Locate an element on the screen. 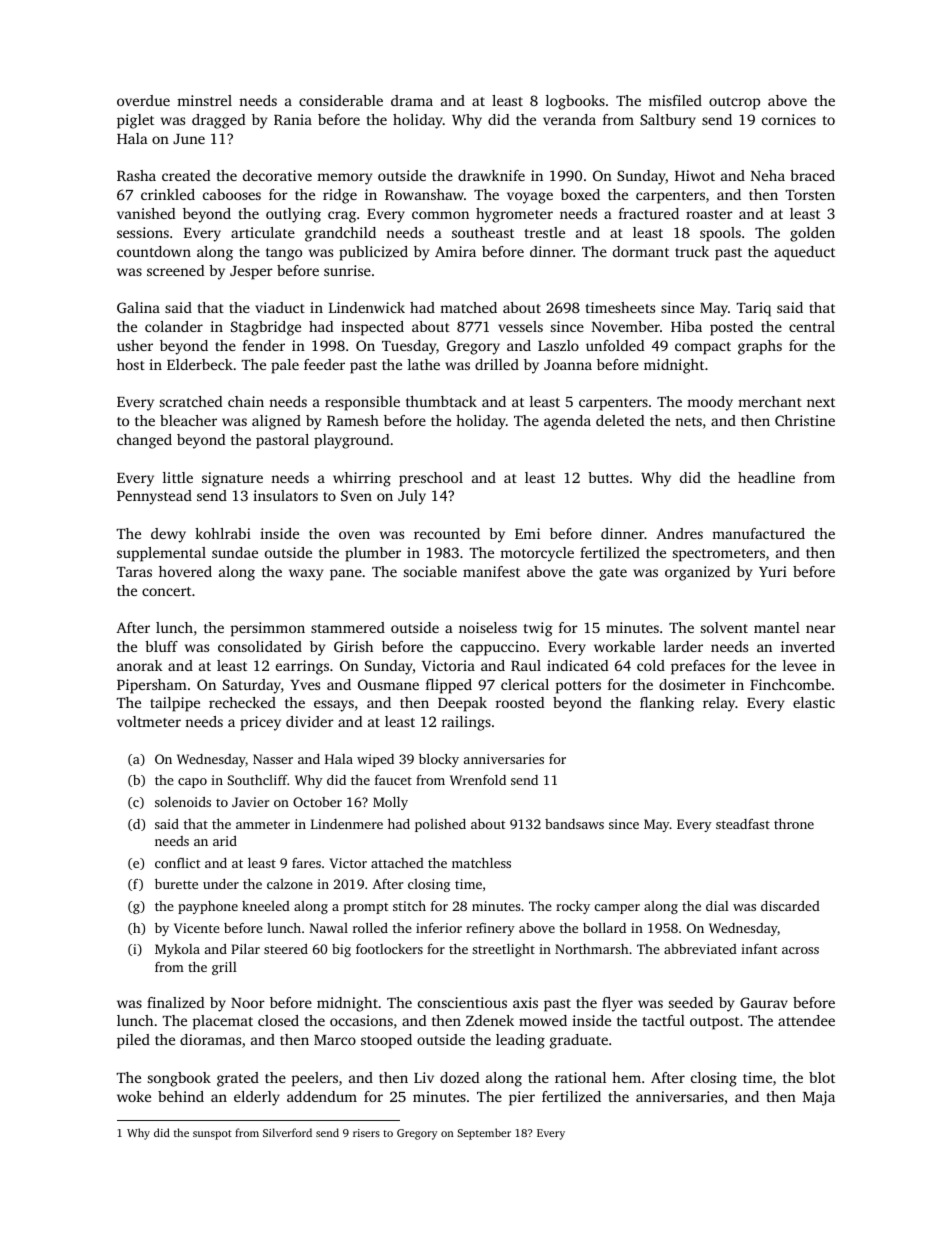 This screenshot has height=1233, width=952. Liv is located at coordinates (424, 1077).
